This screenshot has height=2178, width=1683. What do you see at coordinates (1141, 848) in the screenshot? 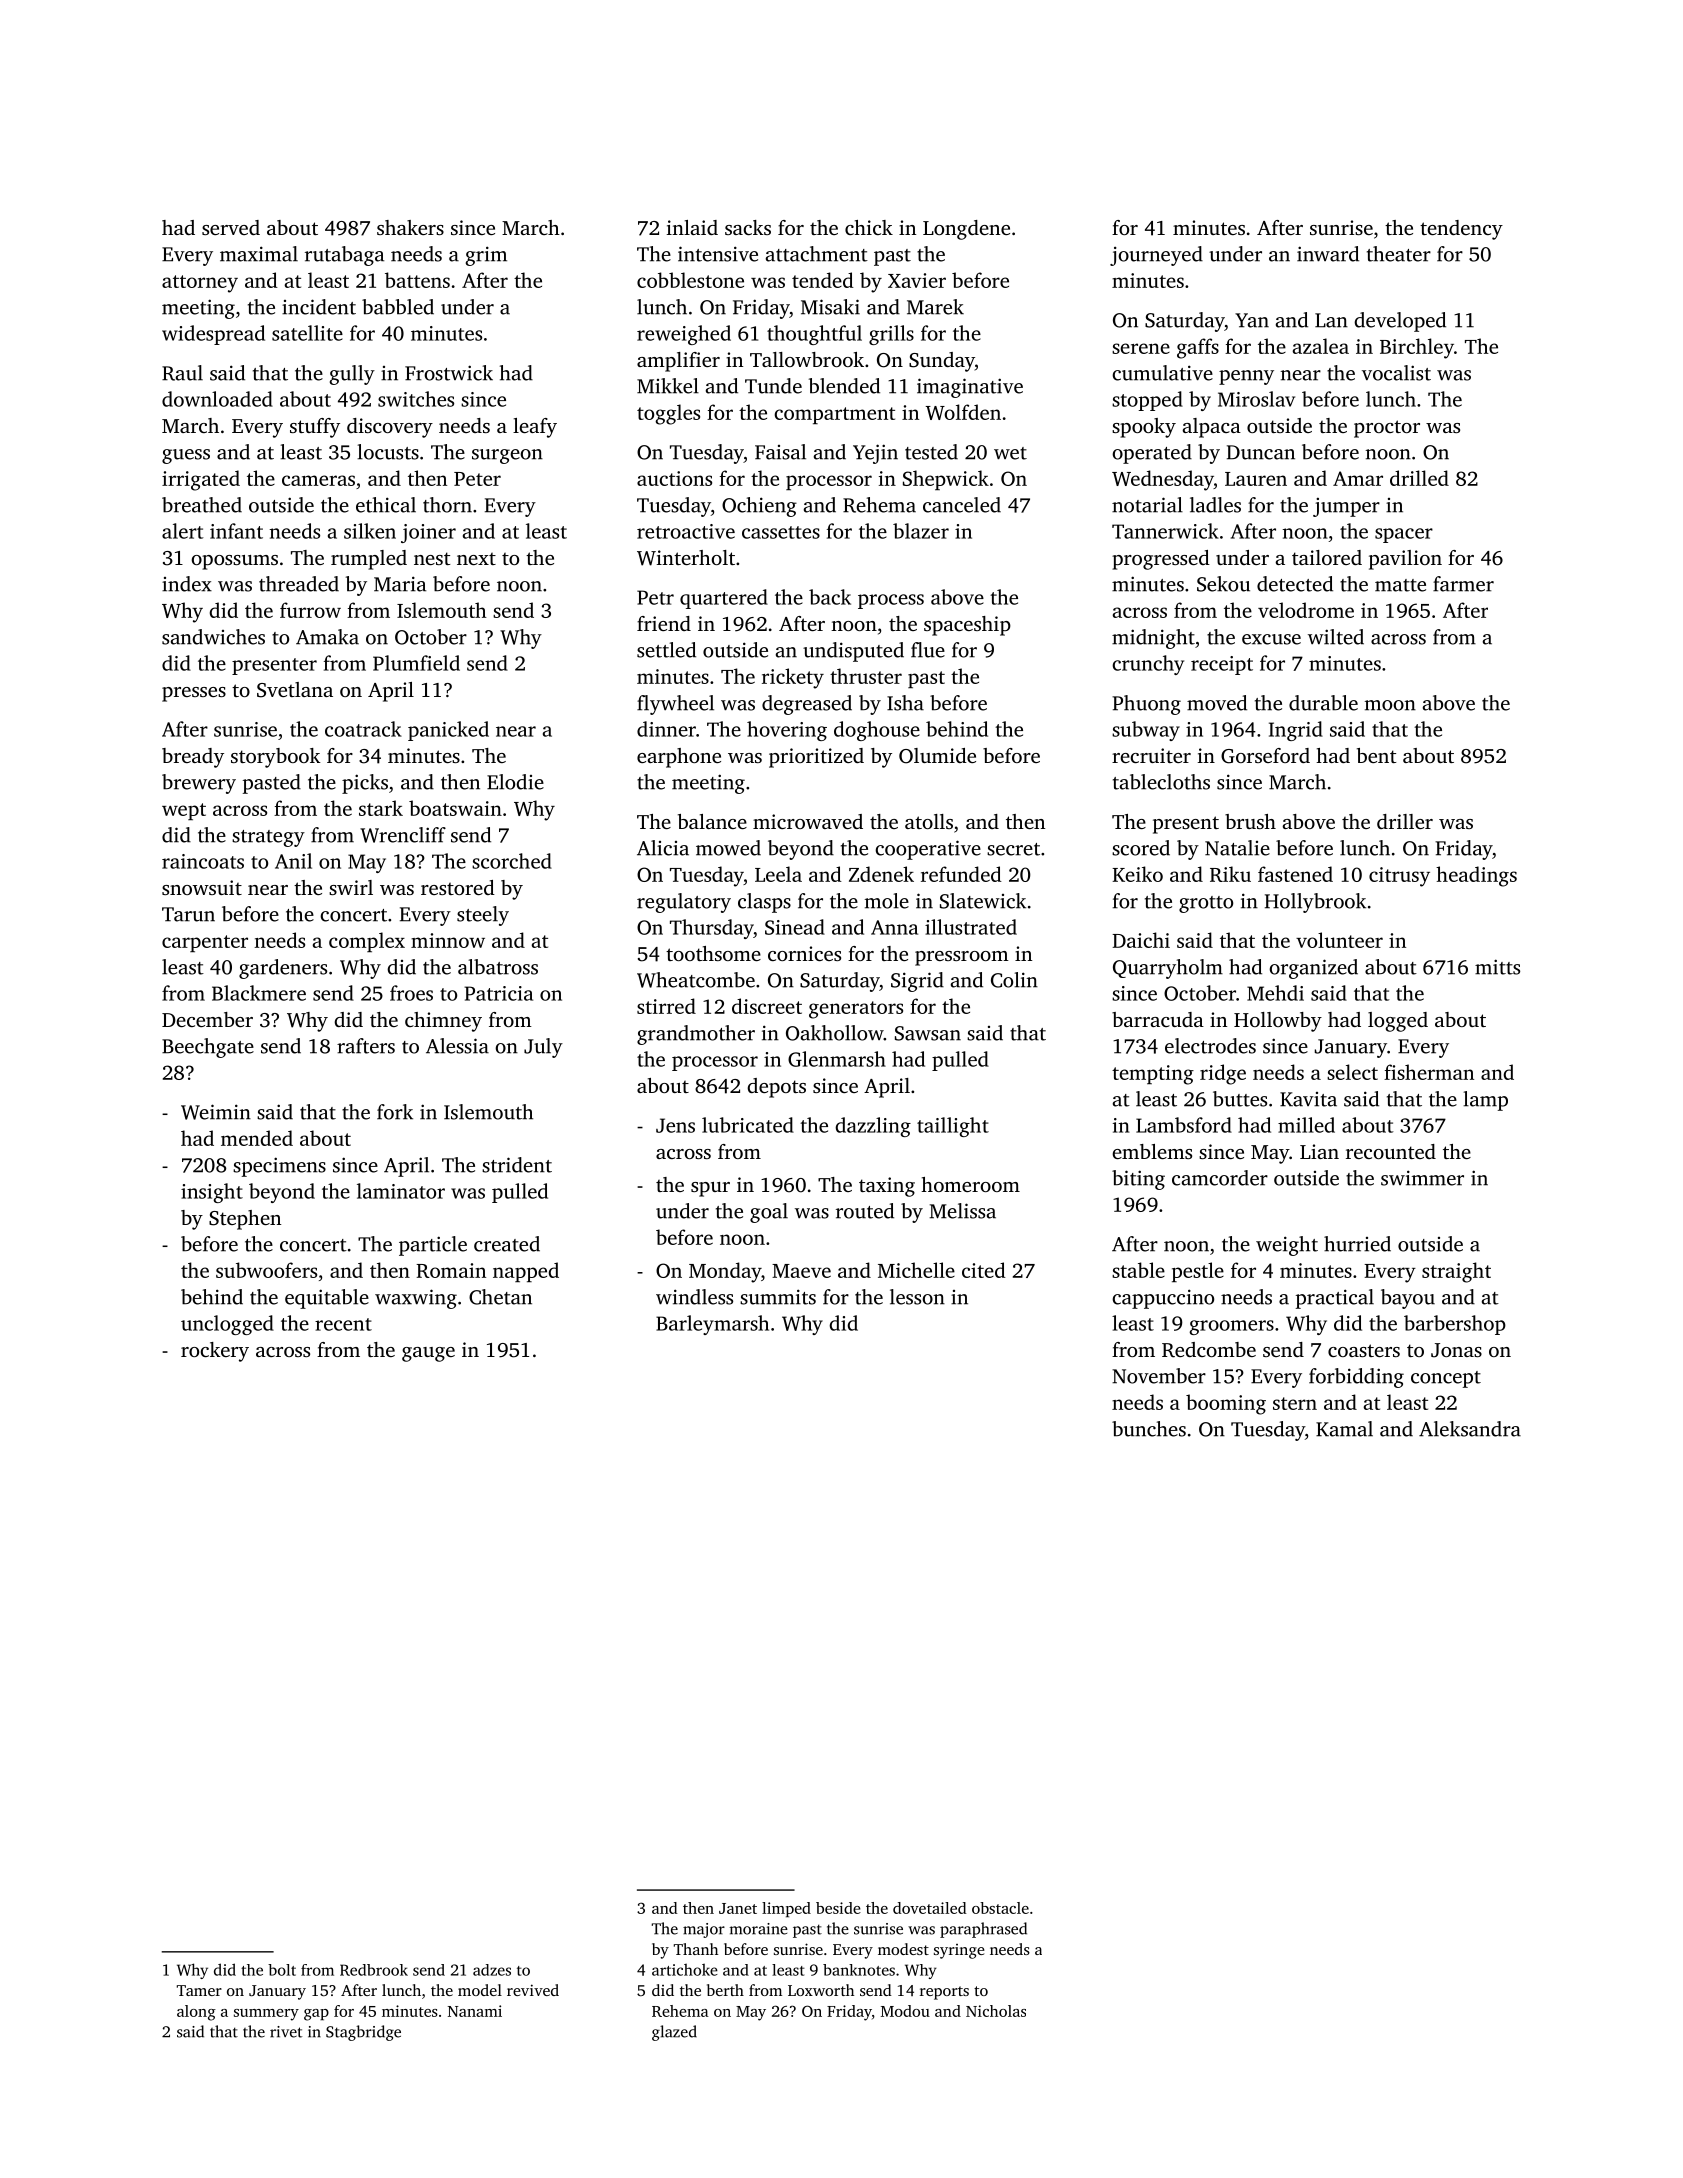
I see `scored` at bounding box center [1141, 848].
